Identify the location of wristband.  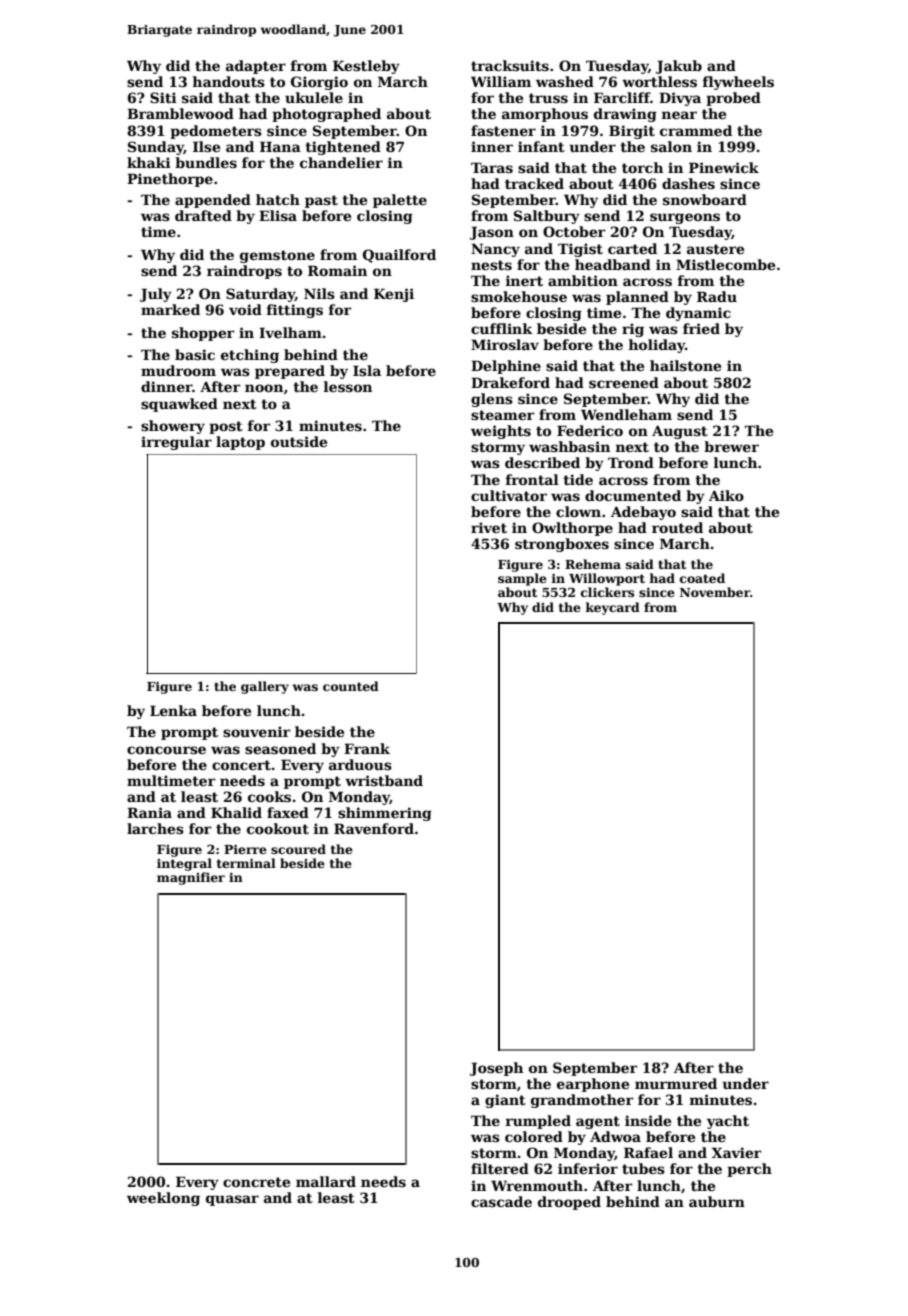
(384, 780).
